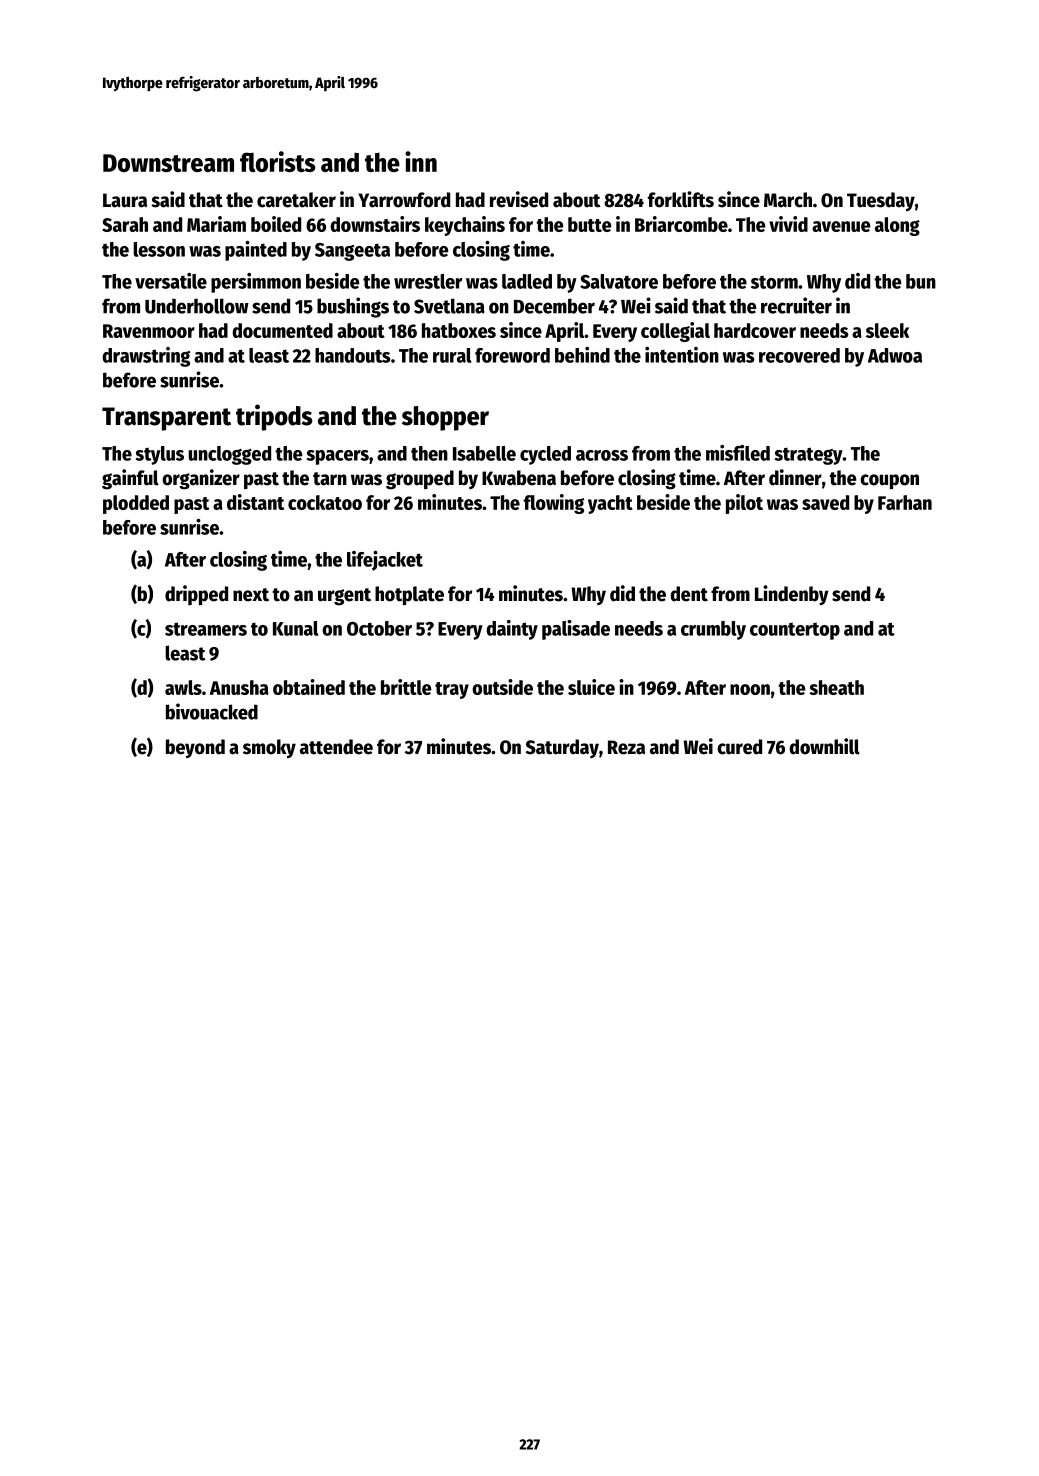 The width and height of the screenshot is (1039, 1476). I want to click on March, so click(788, 200).
